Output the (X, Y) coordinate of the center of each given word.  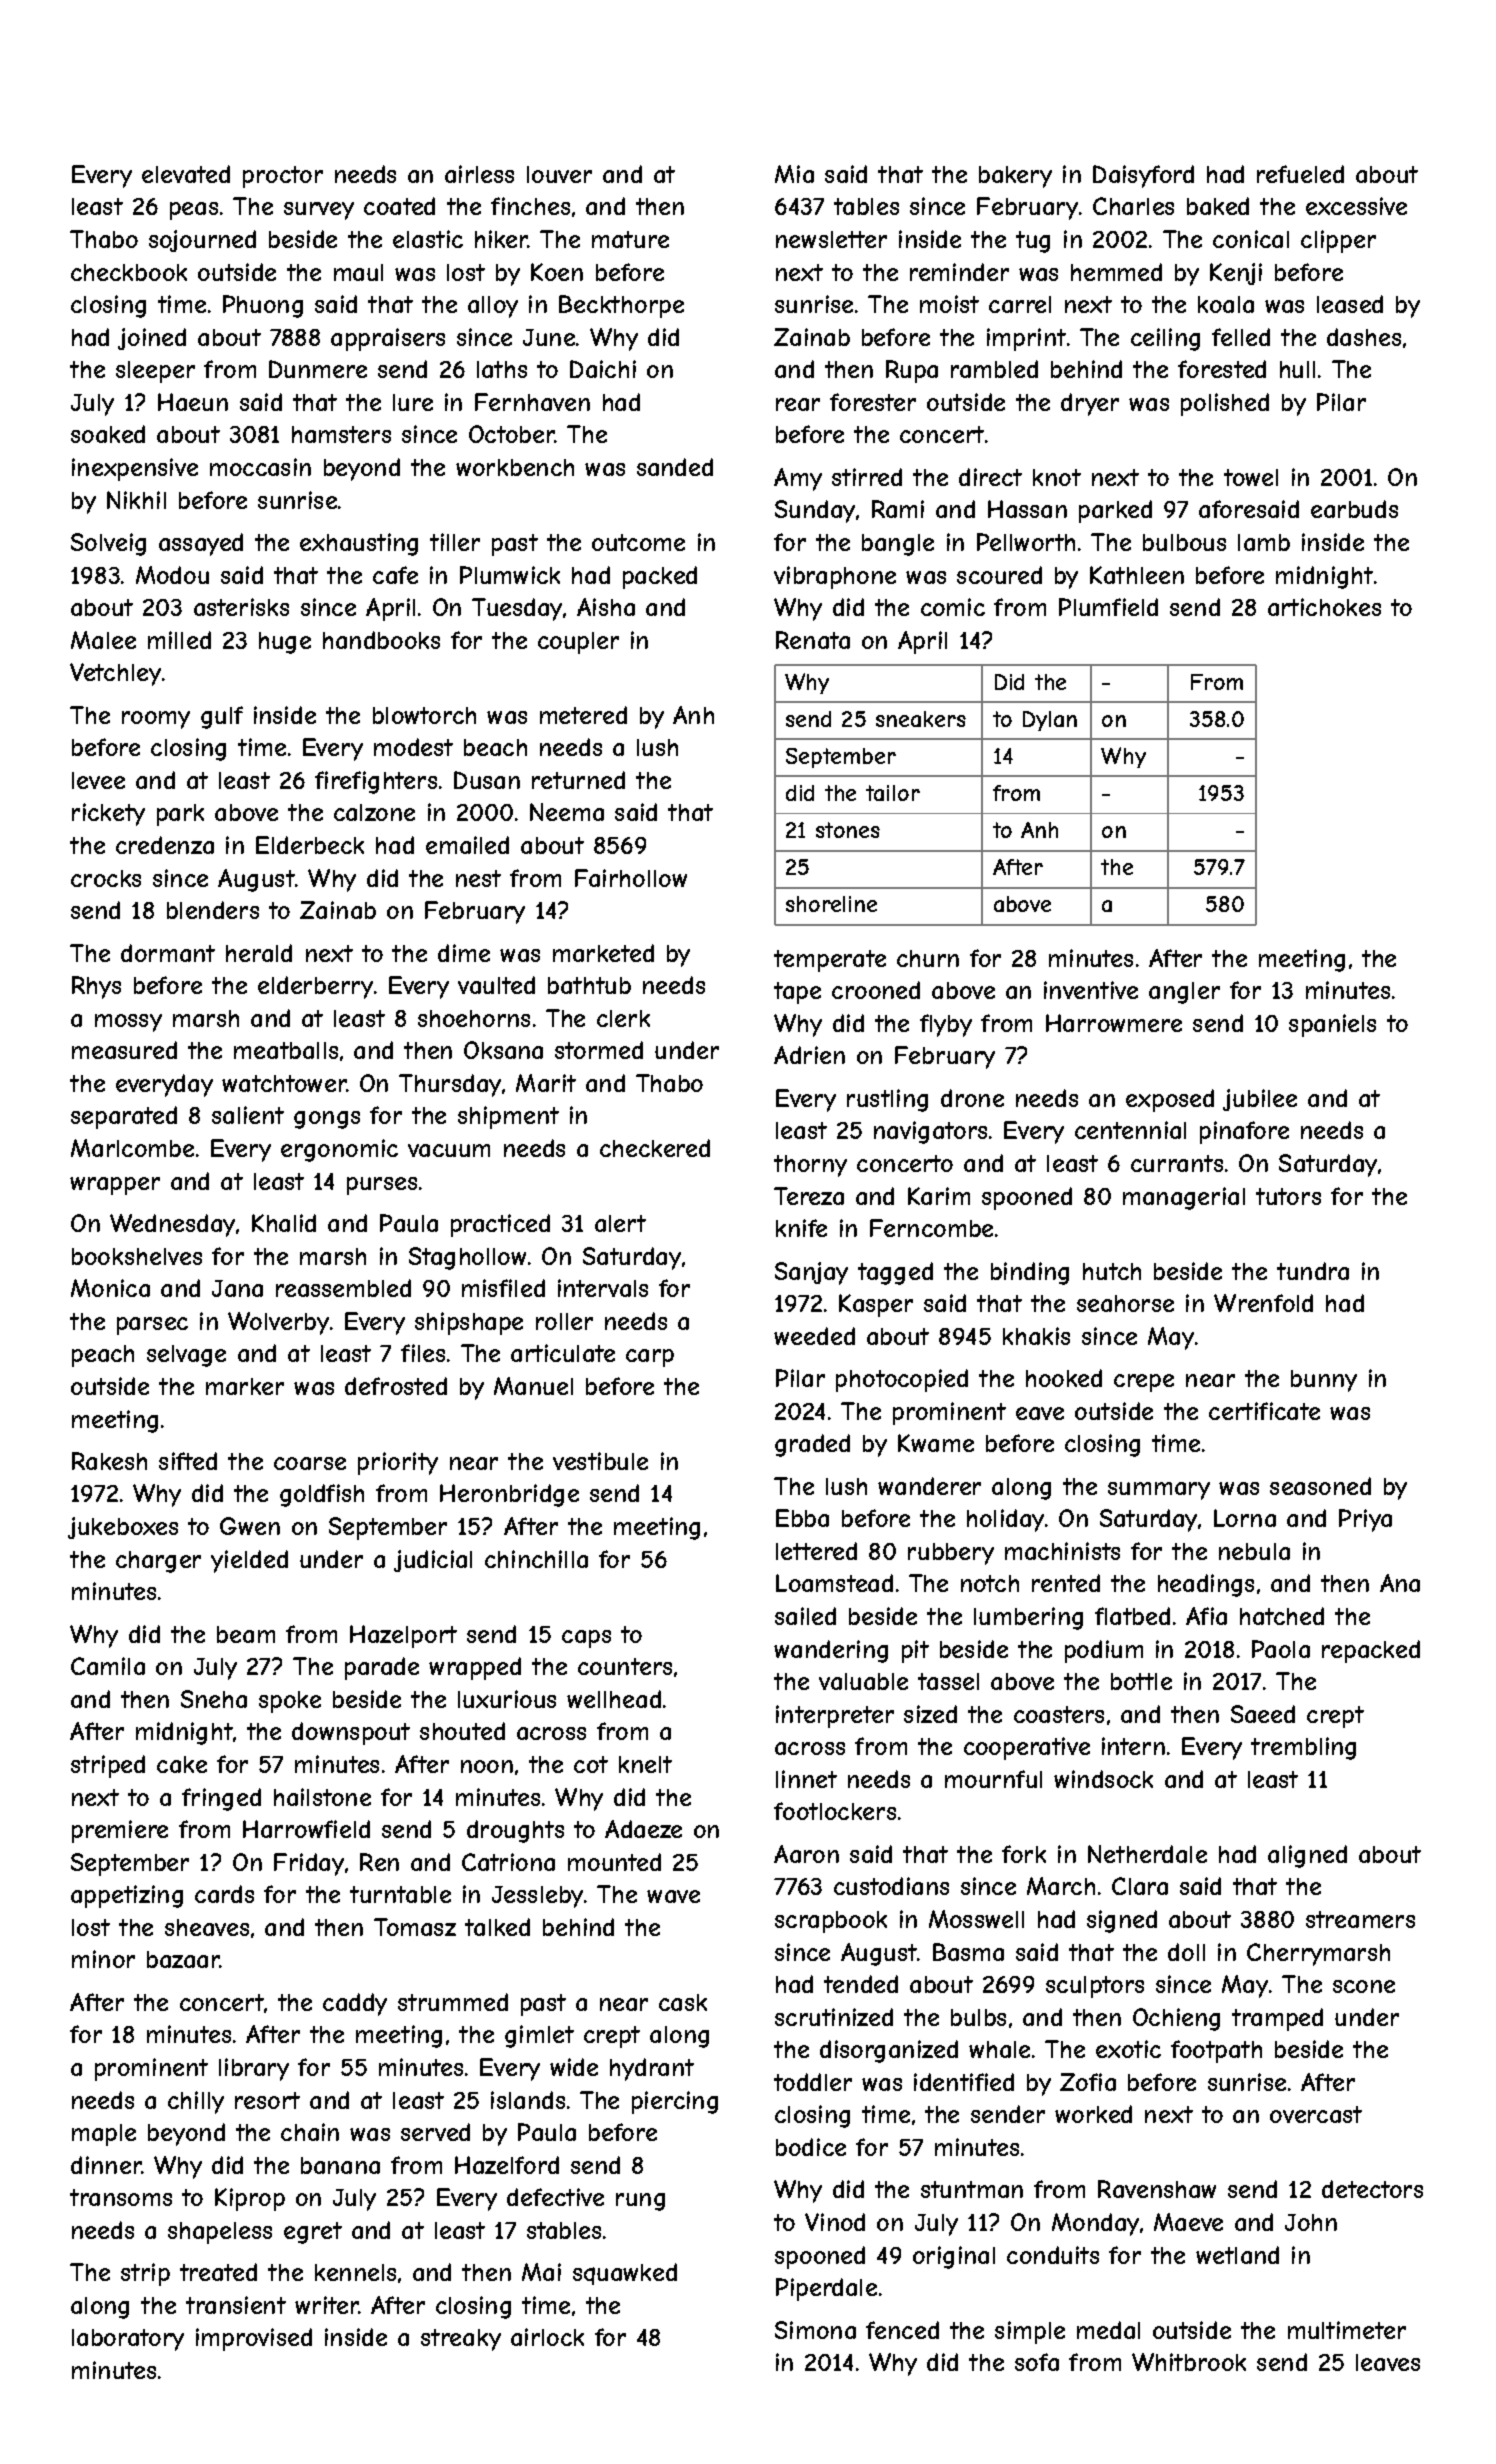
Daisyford (1143, 176)
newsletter (831, 239)
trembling (1303, 1748)
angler (1184, 993)
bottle (1141, 1681)
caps (586, 1639)
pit (915, 1651)
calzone (374, 812)
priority (398, 1463)
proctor (283, 177)
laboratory (128, 2340)
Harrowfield (306, 1829)
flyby (946, 1025)
